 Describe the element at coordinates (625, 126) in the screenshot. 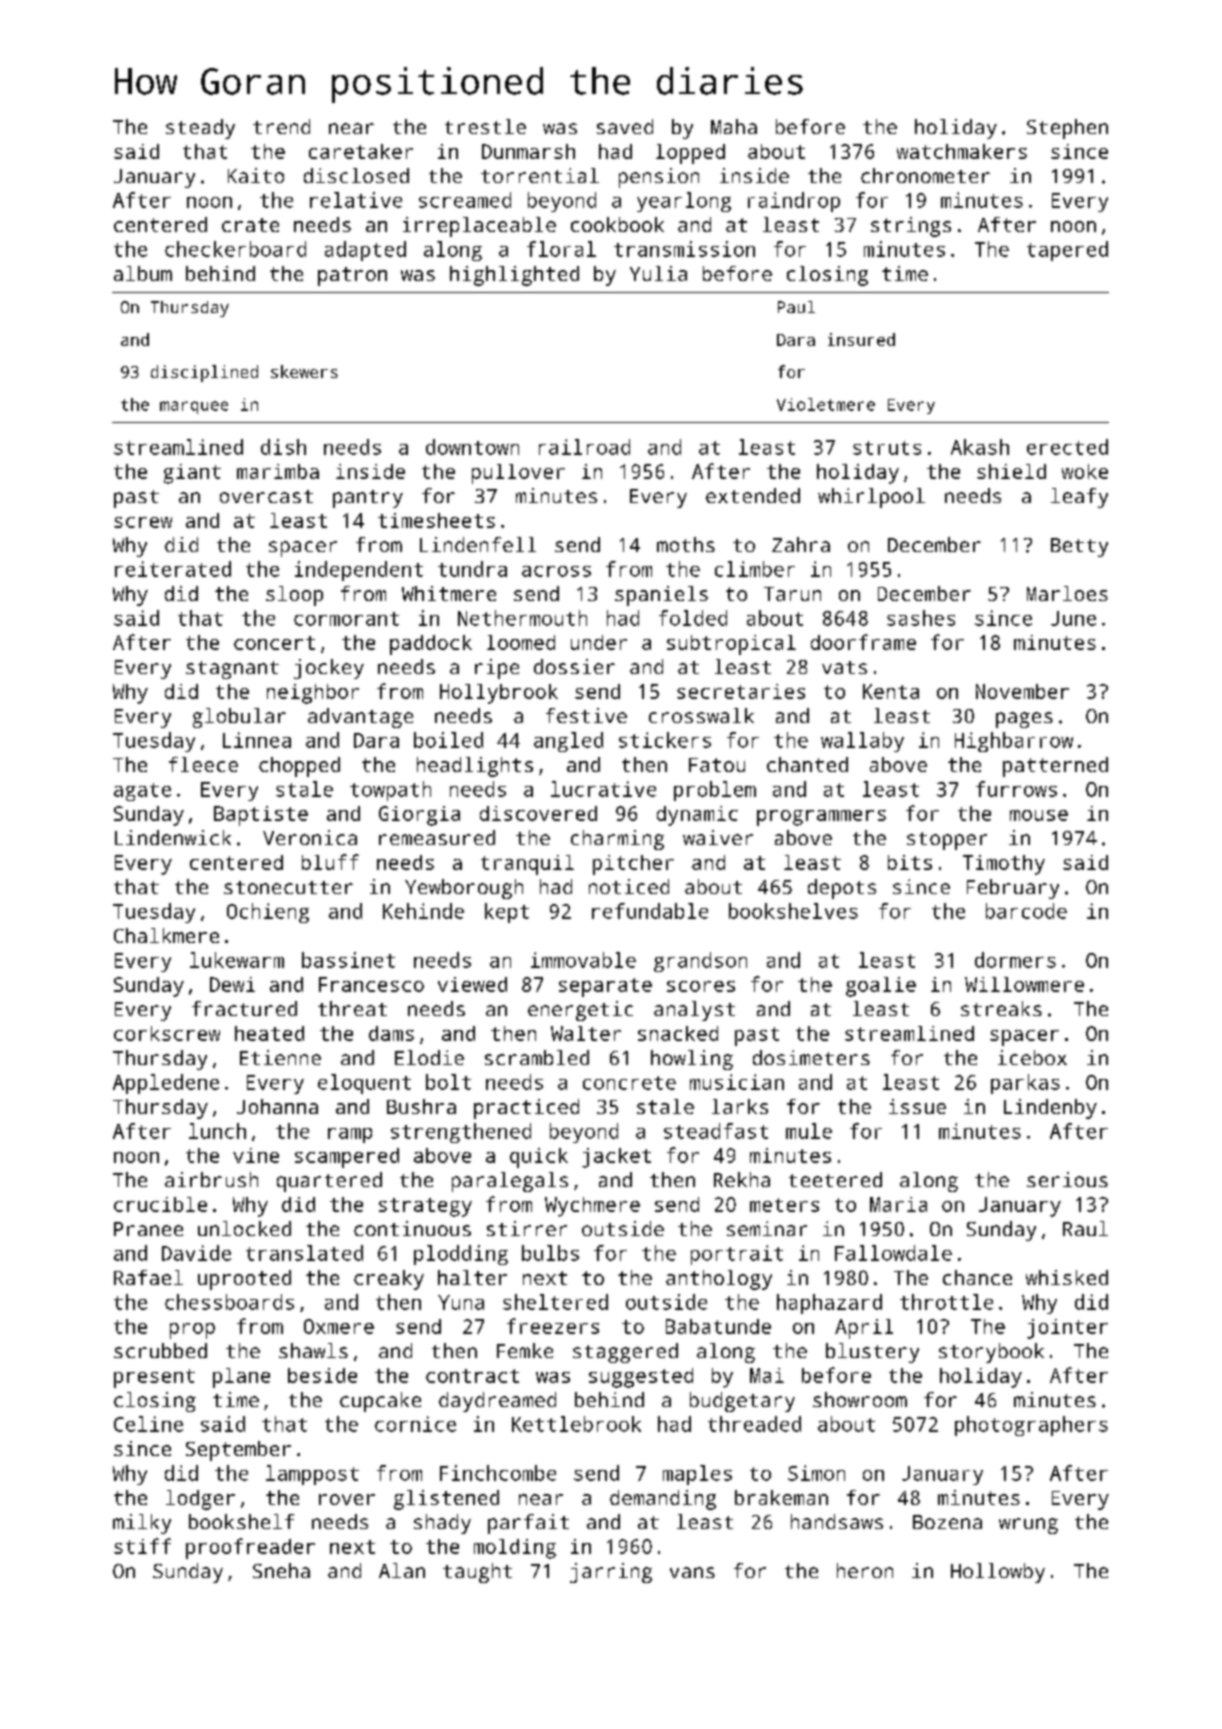

I see `saved` at that location.
